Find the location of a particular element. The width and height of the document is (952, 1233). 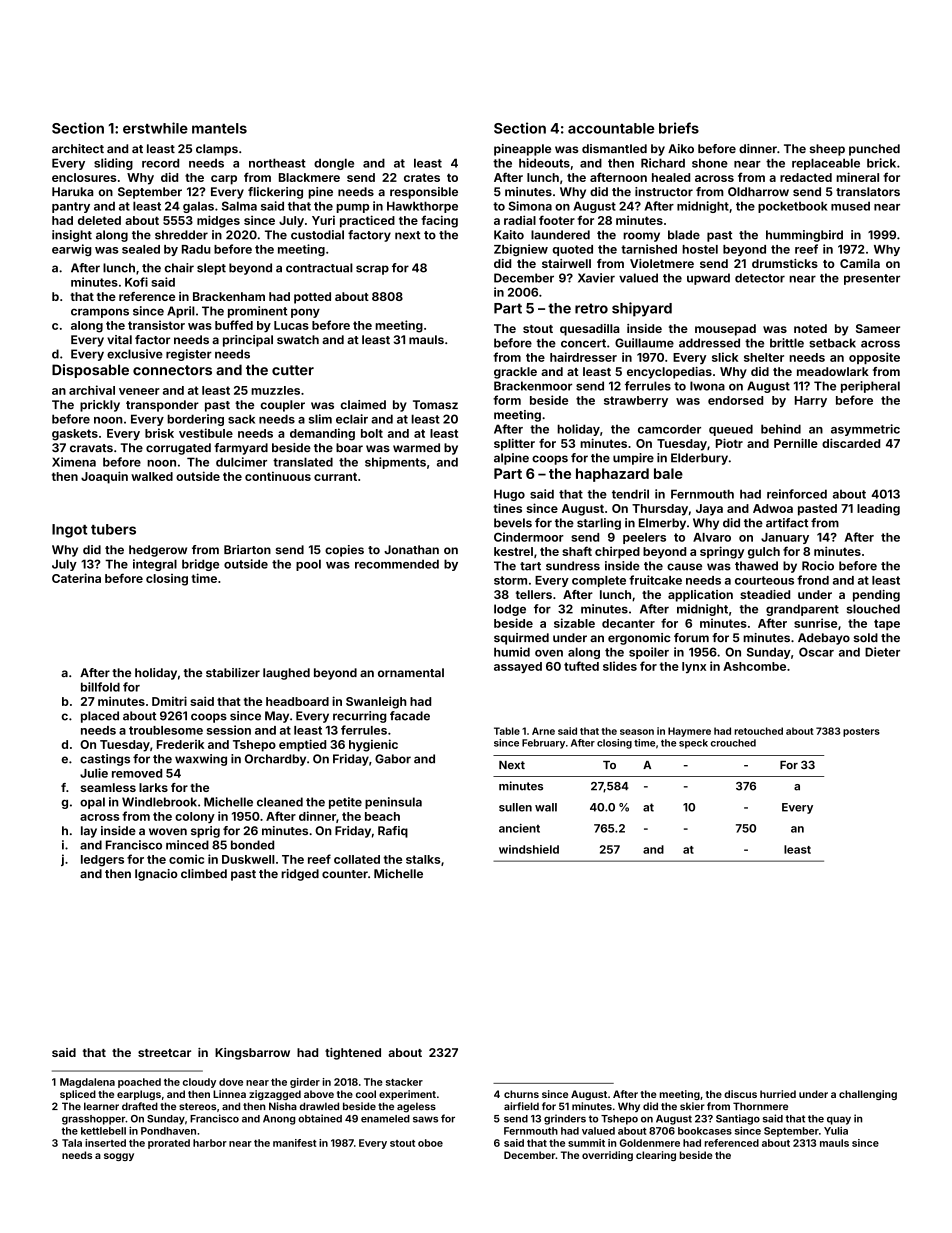

windshield is located at coordinates (529, 849).
